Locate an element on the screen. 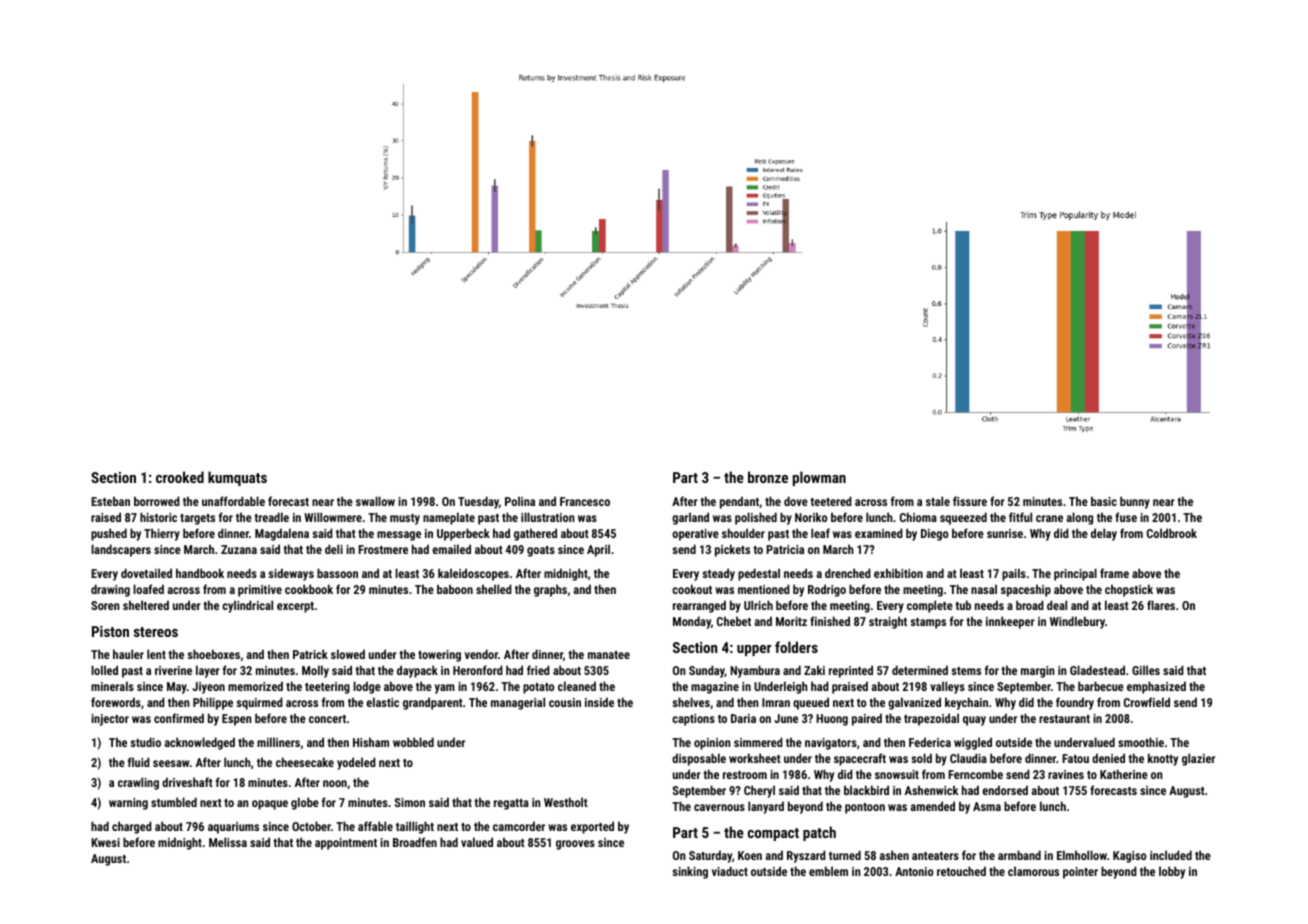 This screenshot has height=924, width=1308. Kwesi is located at coordinates (105, 842).
